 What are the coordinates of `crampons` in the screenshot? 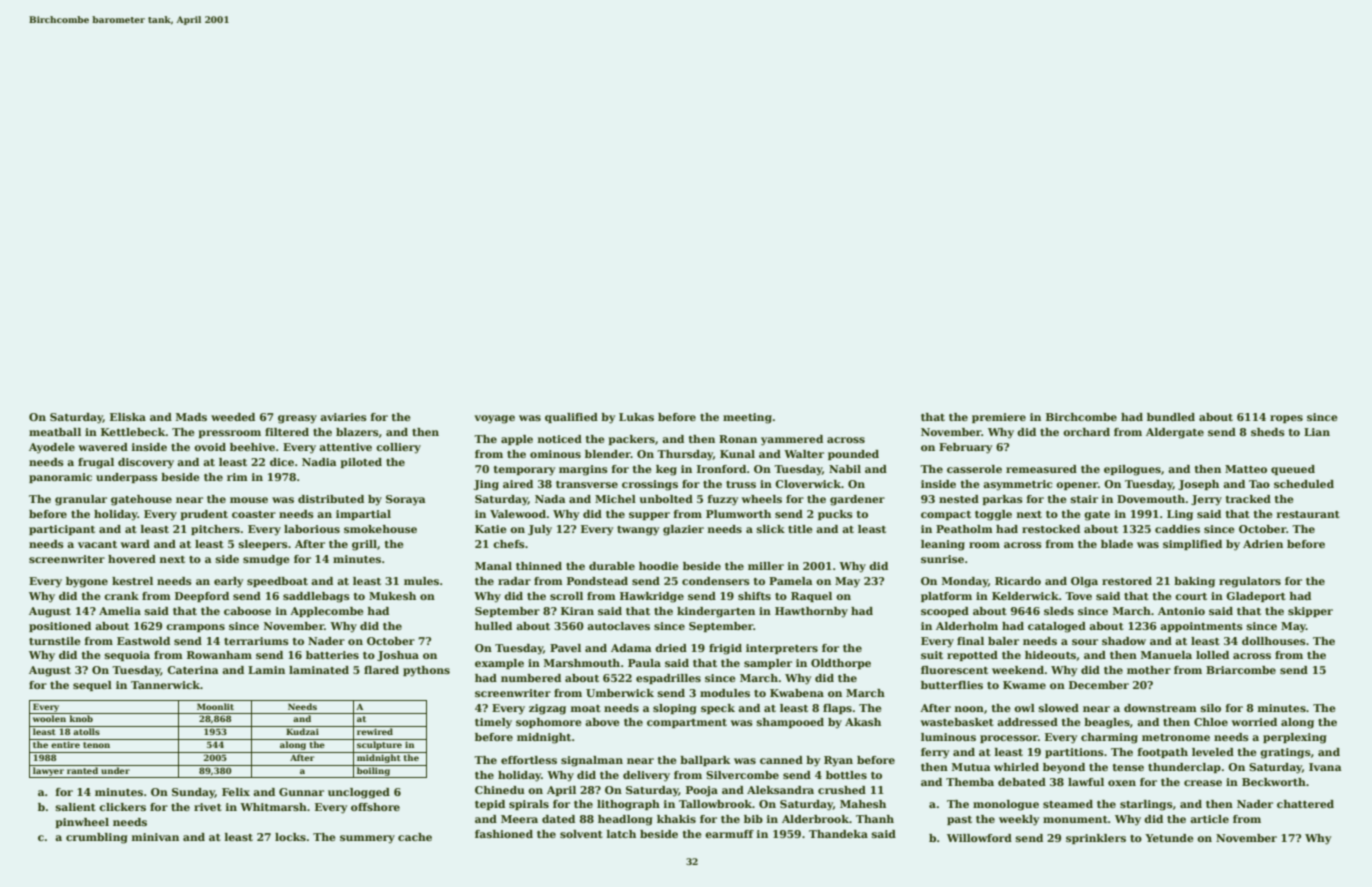 It's located at (195, 628).
